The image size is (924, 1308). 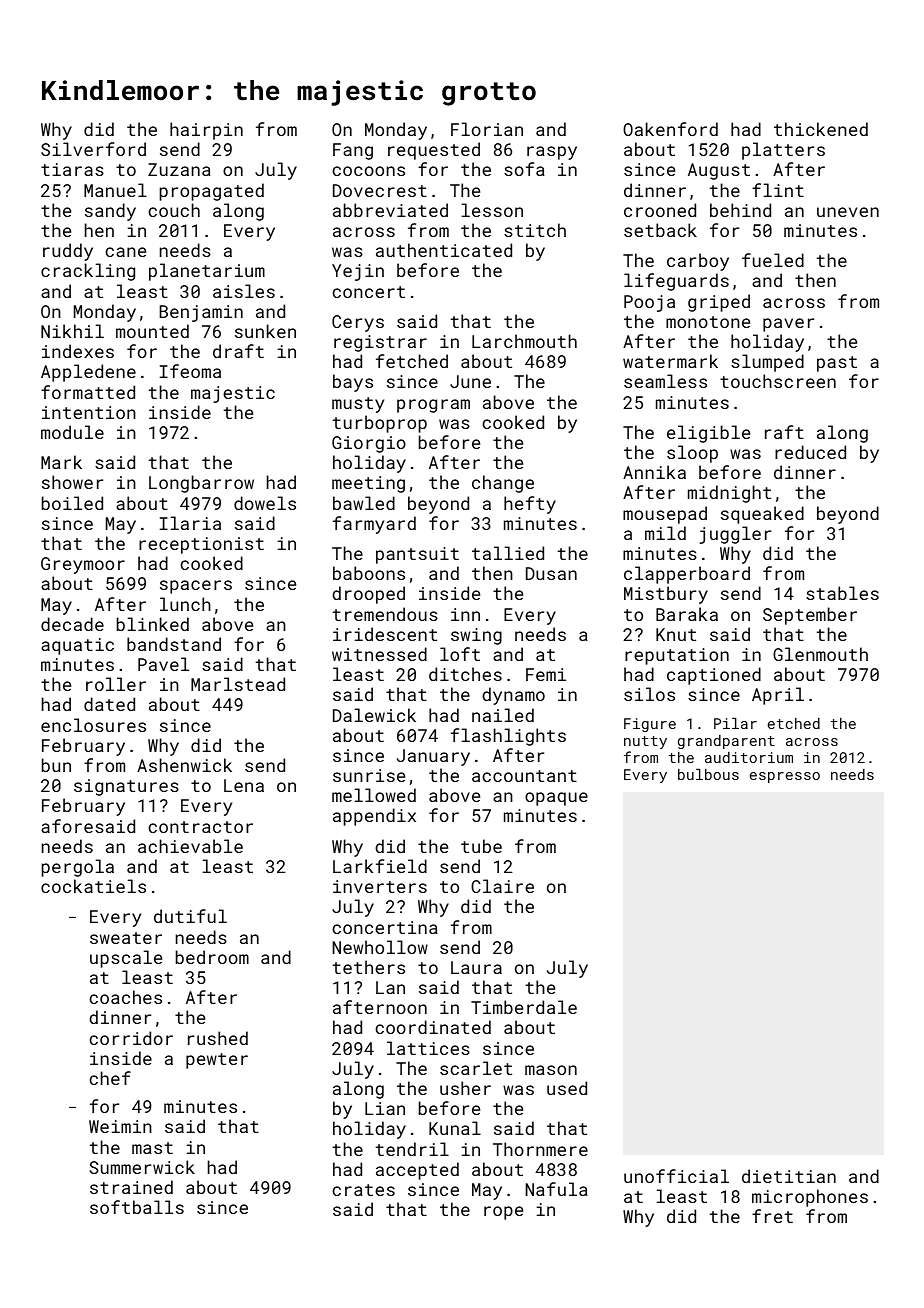 What do you see at coordinates (353, 151) in the screenshot?
I see `Fang` at bounding box center [353, 151].
